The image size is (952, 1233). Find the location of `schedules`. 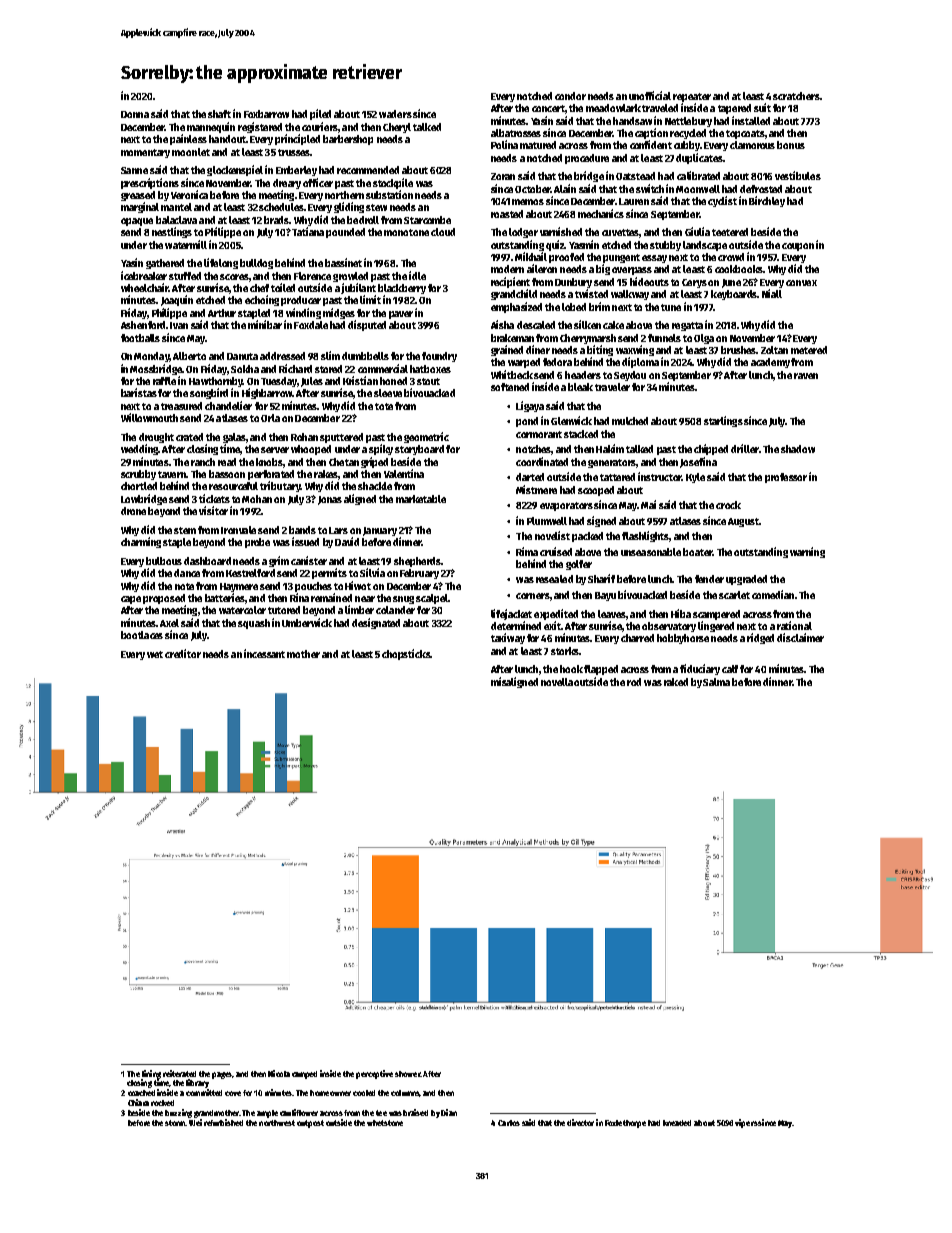

schedules is located at coordinates (281, 207).
